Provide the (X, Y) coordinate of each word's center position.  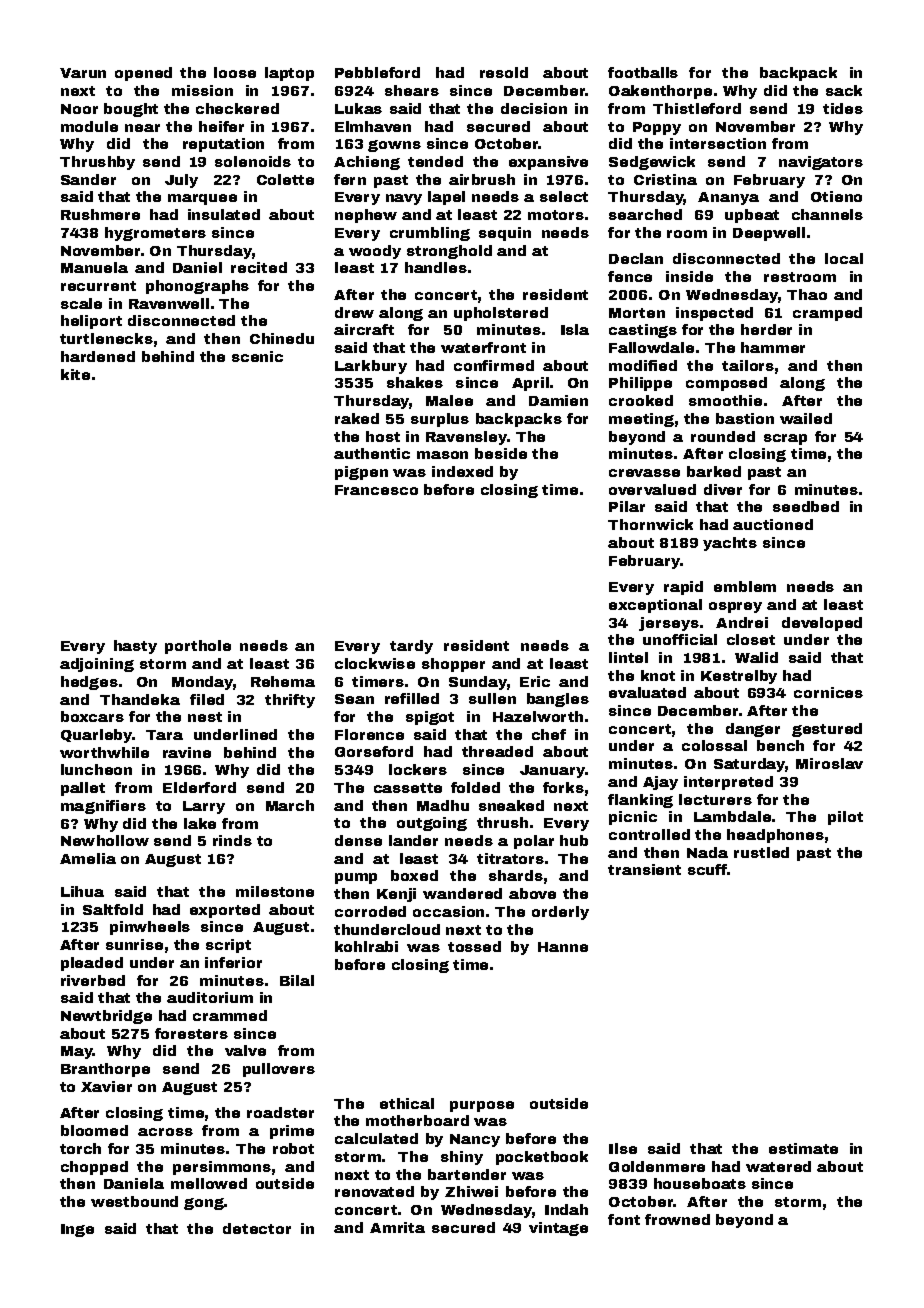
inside (689, 276)
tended (435, 161)
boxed (414, 875)
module (89, 126)
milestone (275, 891)
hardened (98, 356)
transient (644, 869)
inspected (714, 314)
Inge (77, 1230)
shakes (415, 382)
